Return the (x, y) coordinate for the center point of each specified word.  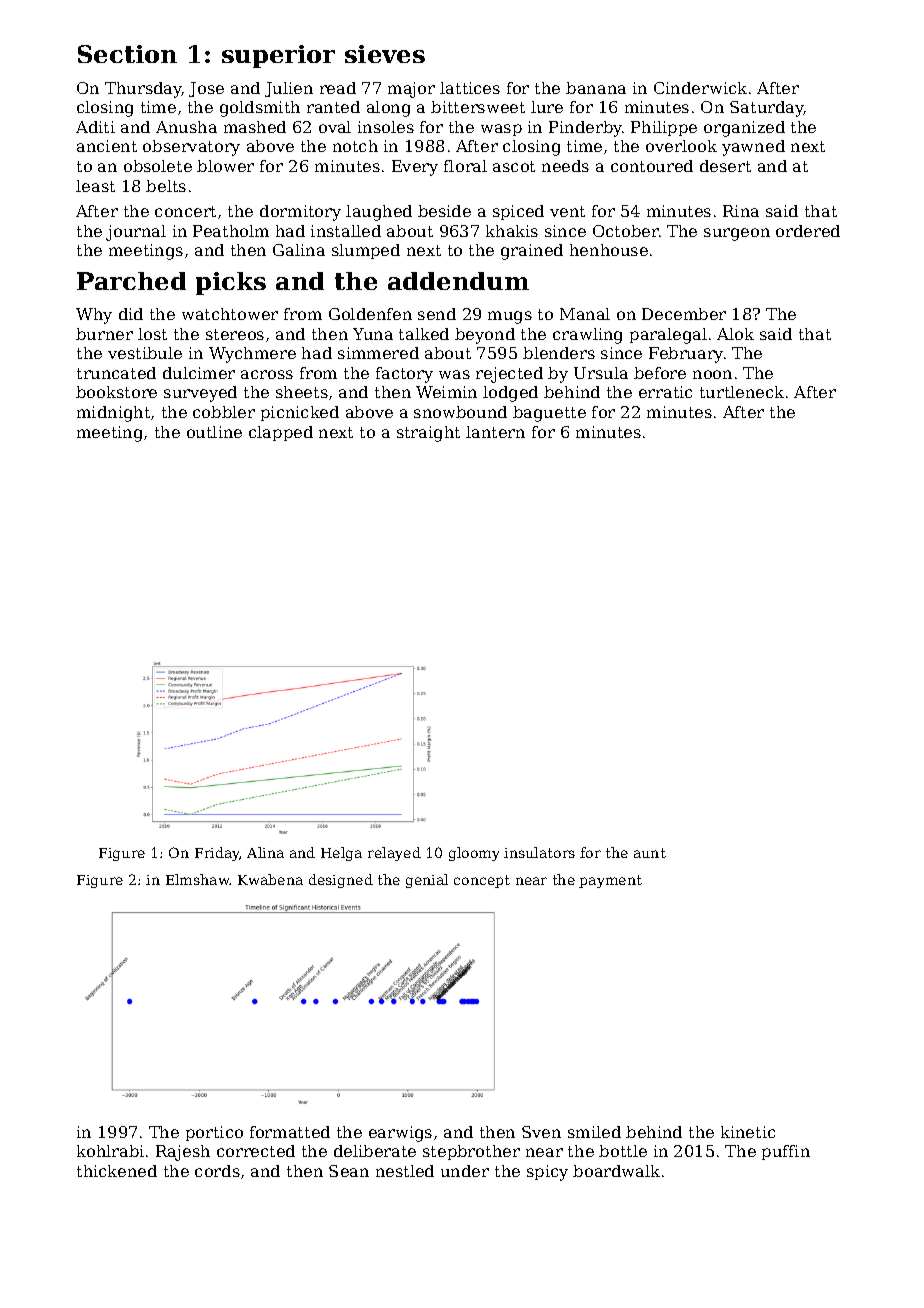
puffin (786, 1152)
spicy (547, 1173)
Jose (206, 89)
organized (744, 129)
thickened (117, 1171)
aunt (650, 853)
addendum (458, 281)
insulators (539, 852)
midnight (113, 414)
